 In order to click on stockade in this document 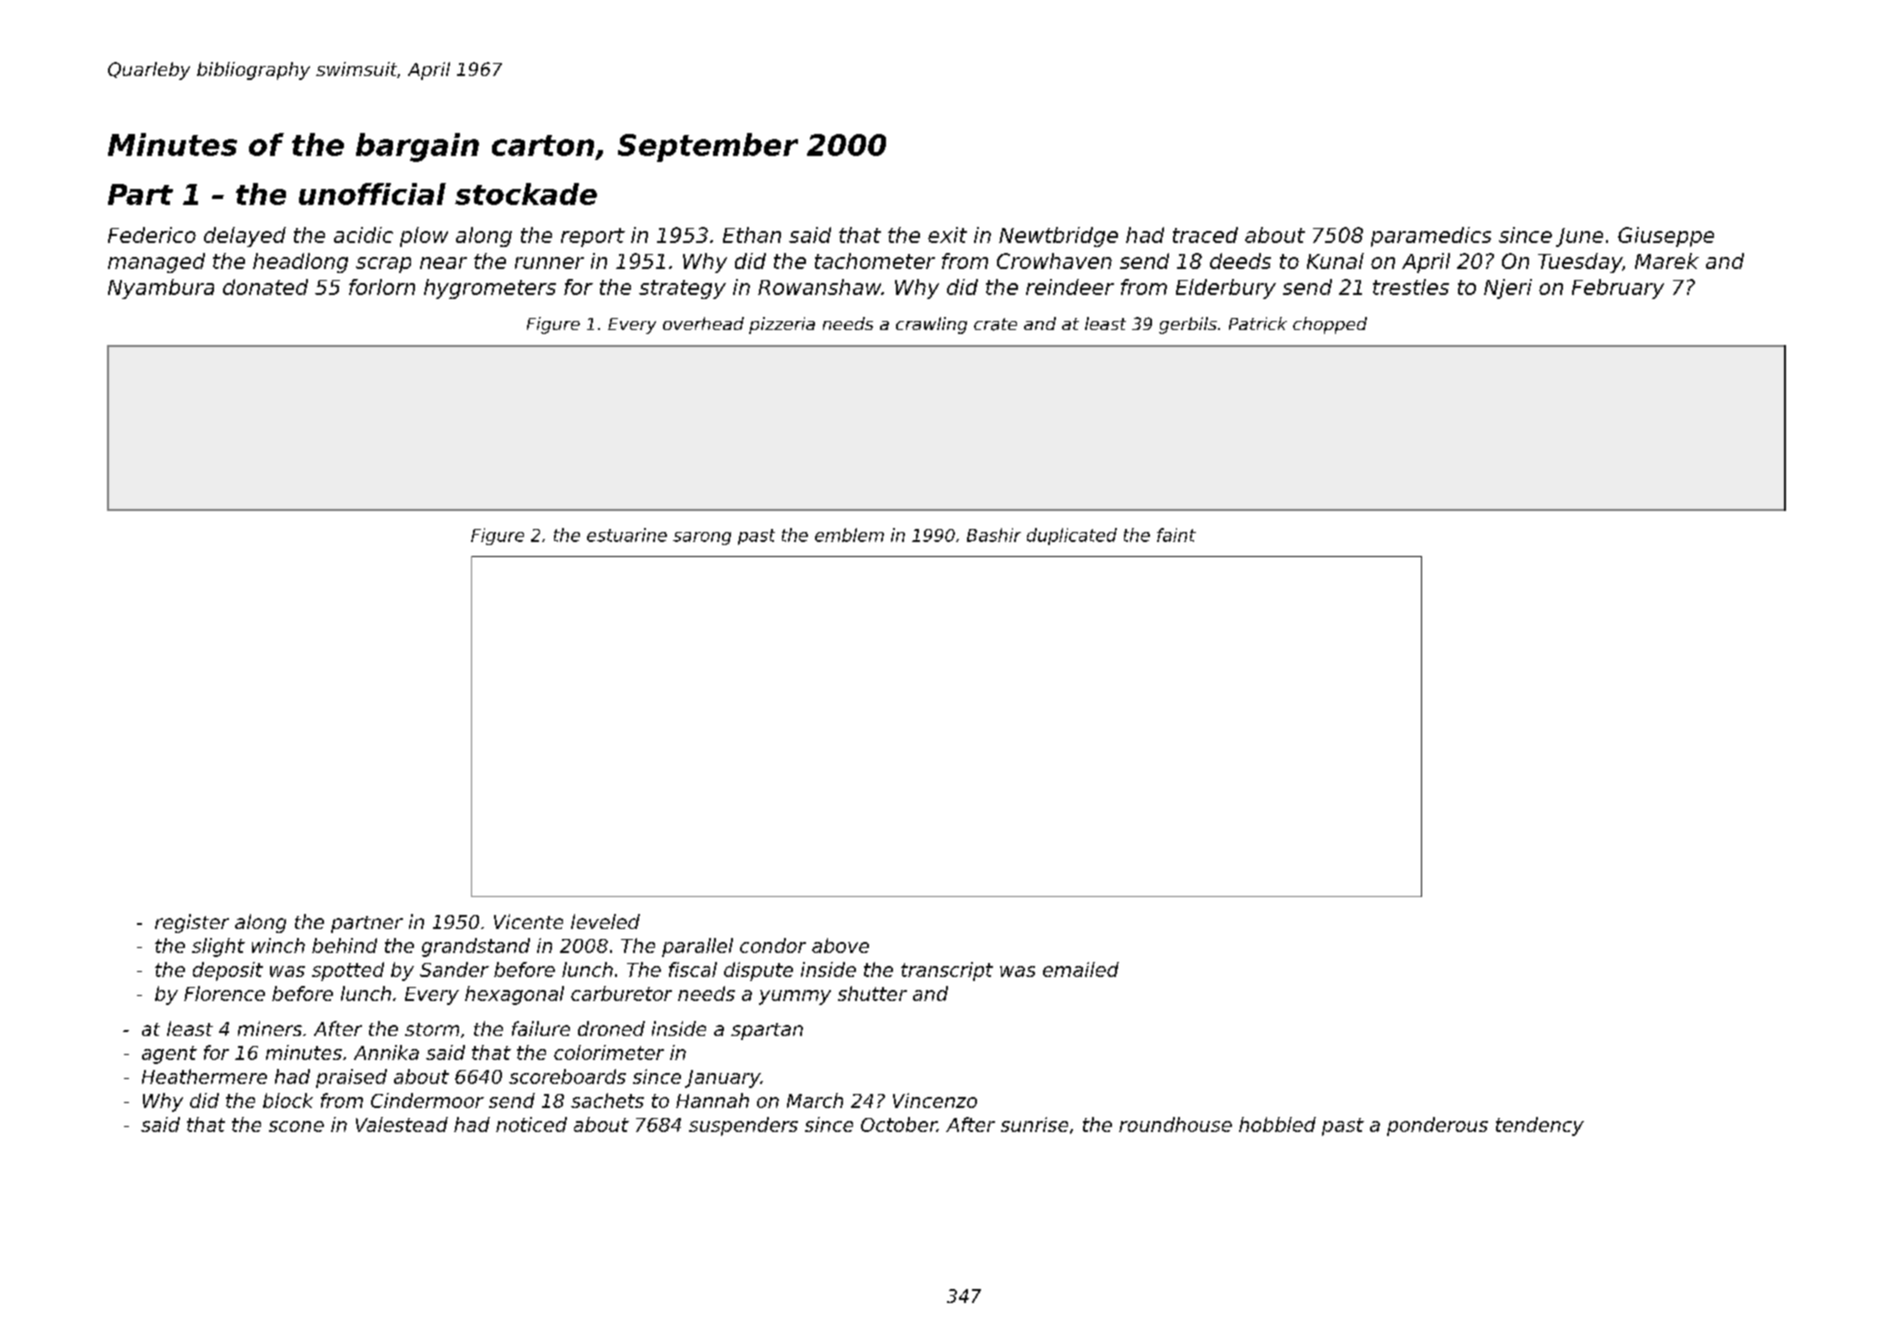, I will do `click(526, 194)`.
